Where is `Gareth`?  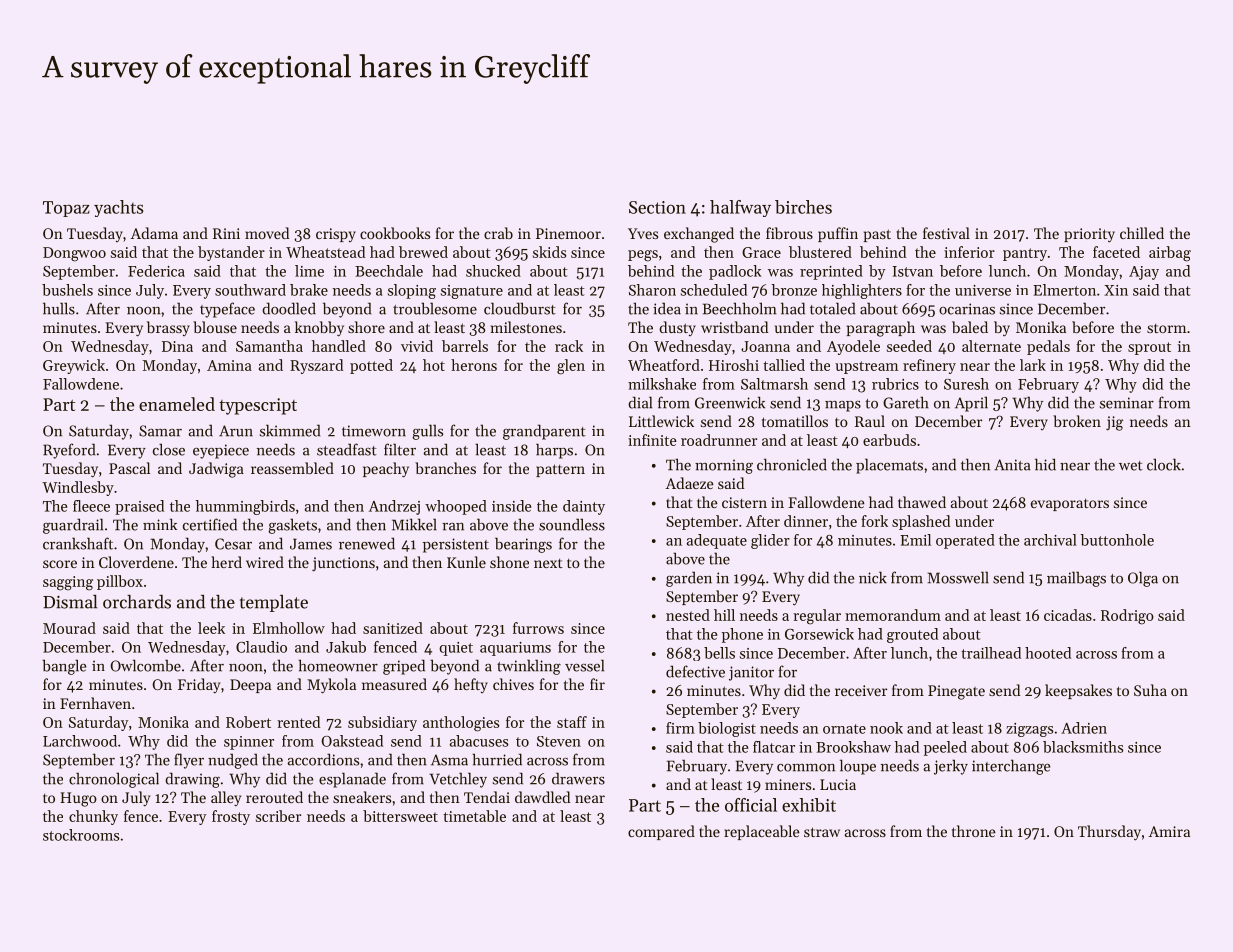
Gareth is located at coordinates (906, 402).
